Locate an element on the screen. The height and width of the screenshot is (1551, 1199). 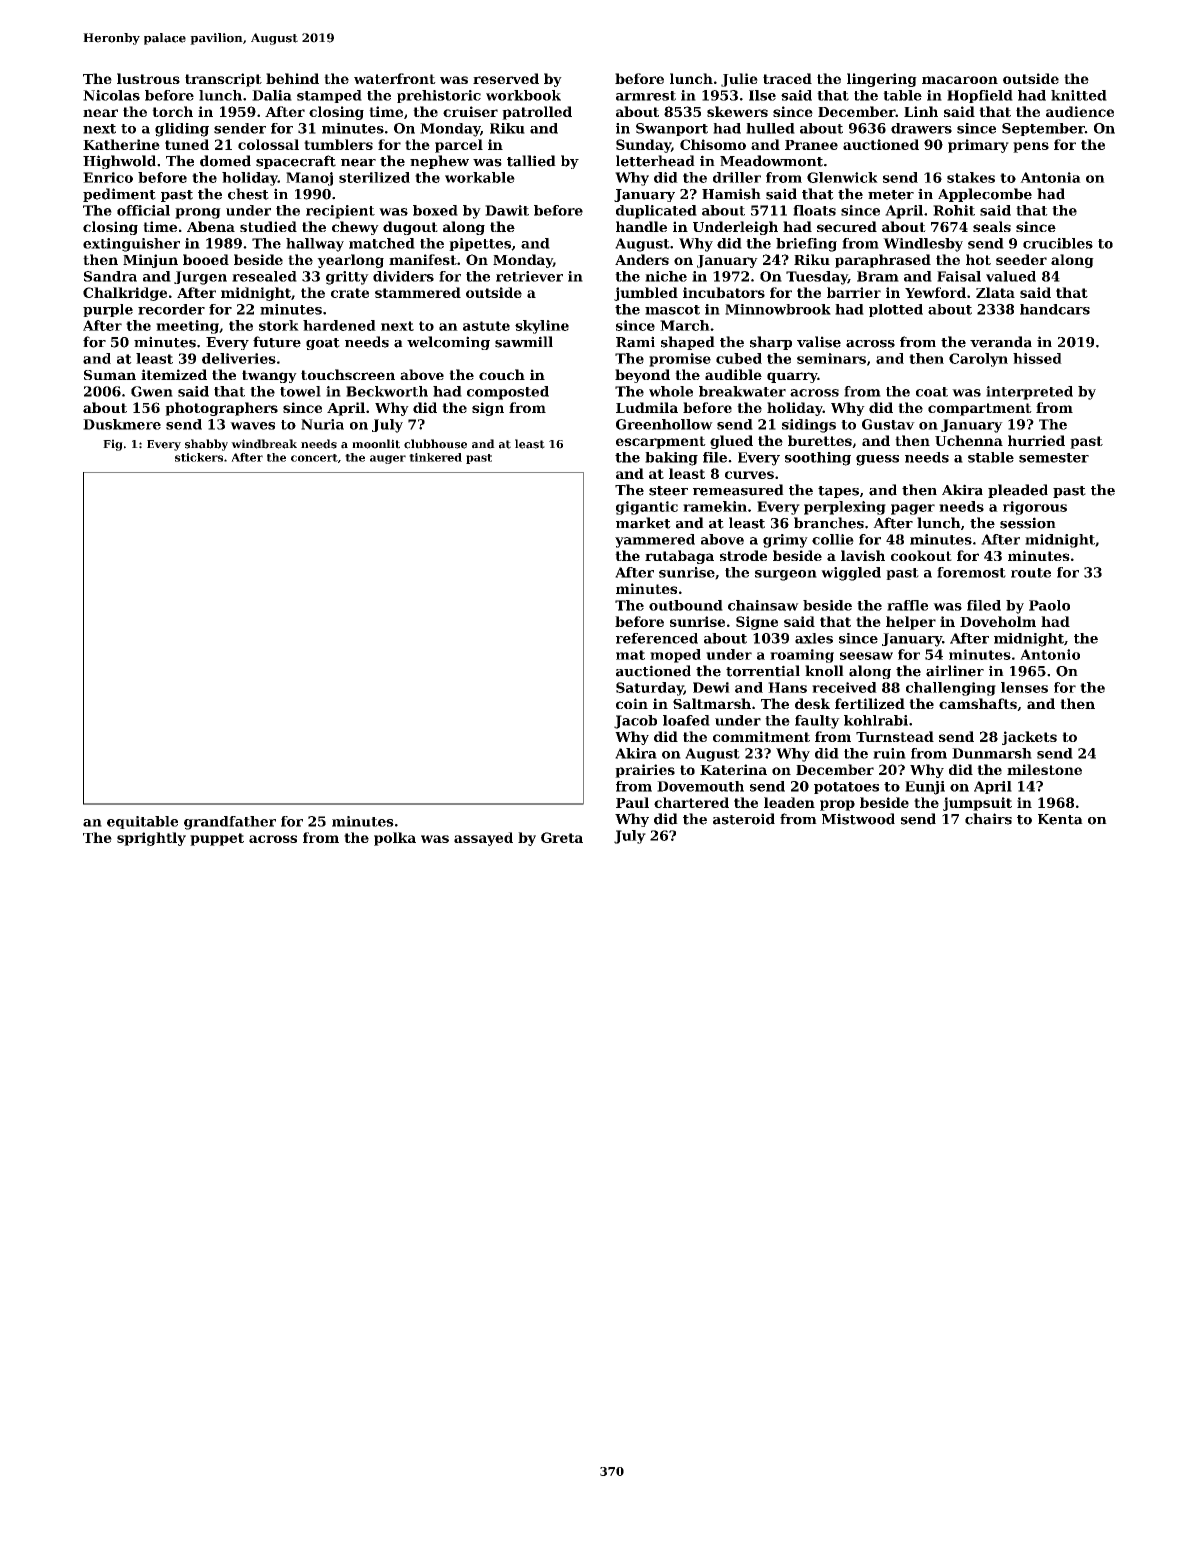
Fig is located at coordinates (113, 445).
